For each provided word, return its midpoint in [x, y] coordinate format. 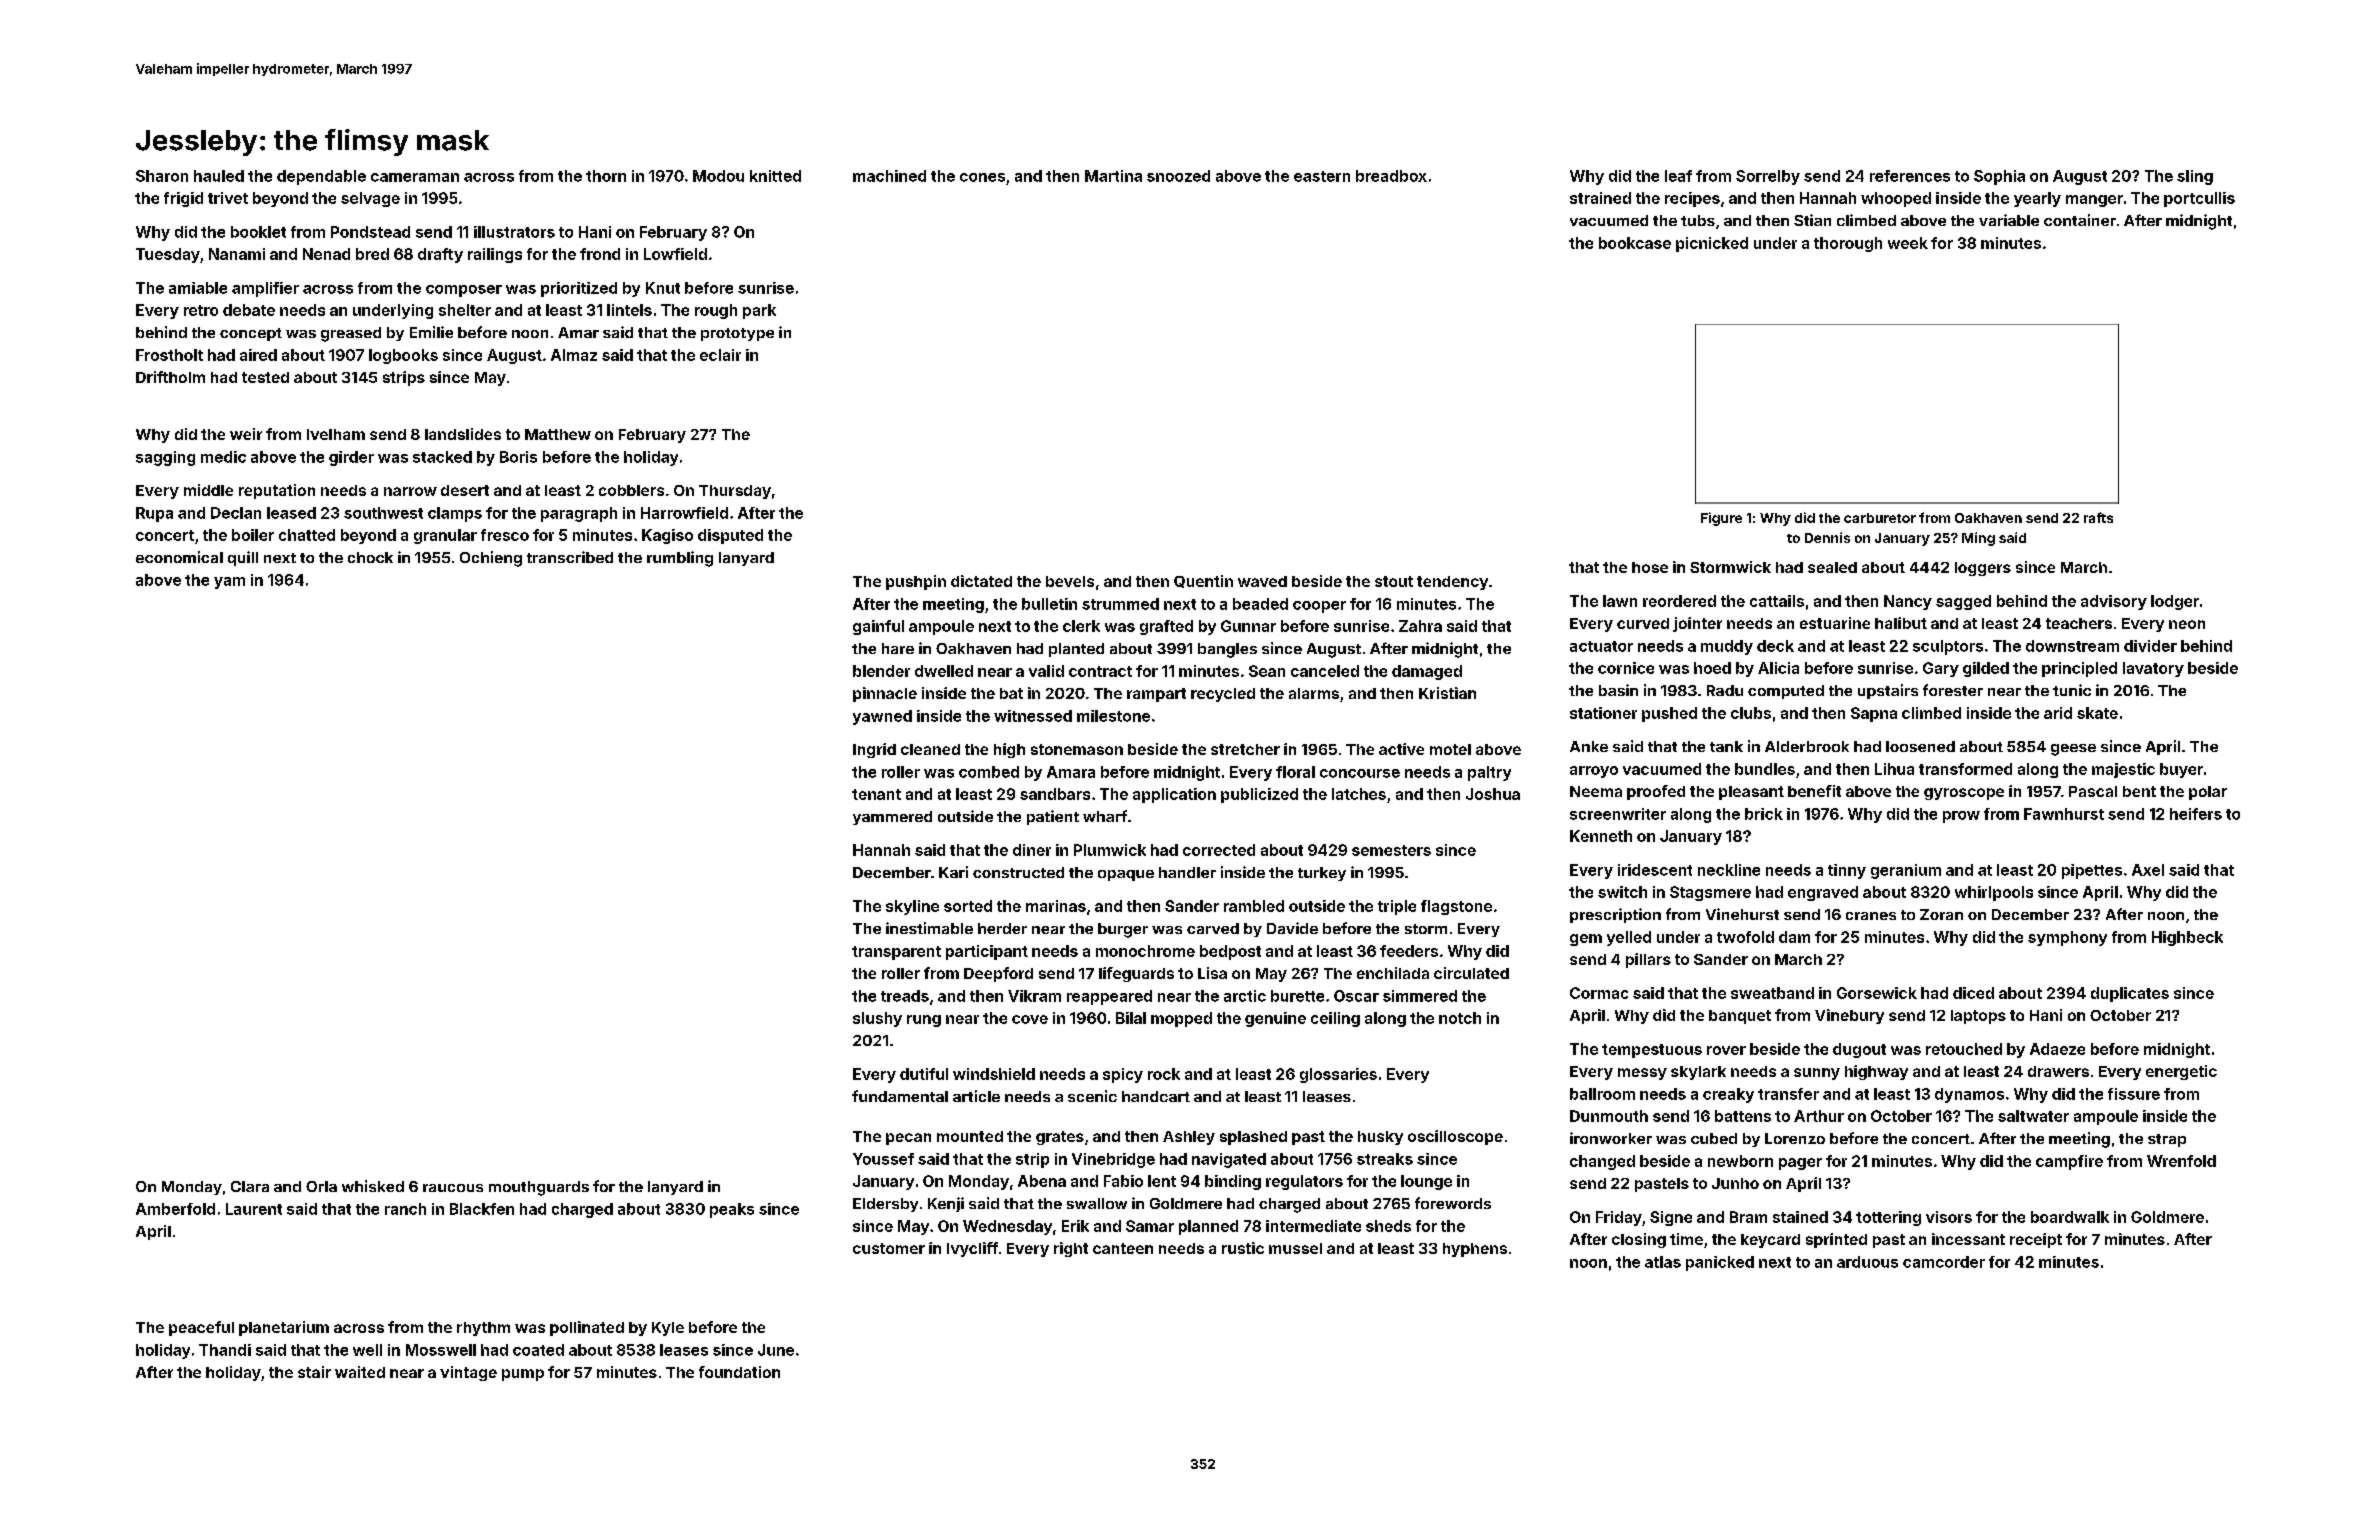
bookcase [1635, 243]
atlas [1663, 1262]
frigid [183, 199]
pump [523, 1375]
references [1910, 176]
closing [1639, 1240]
